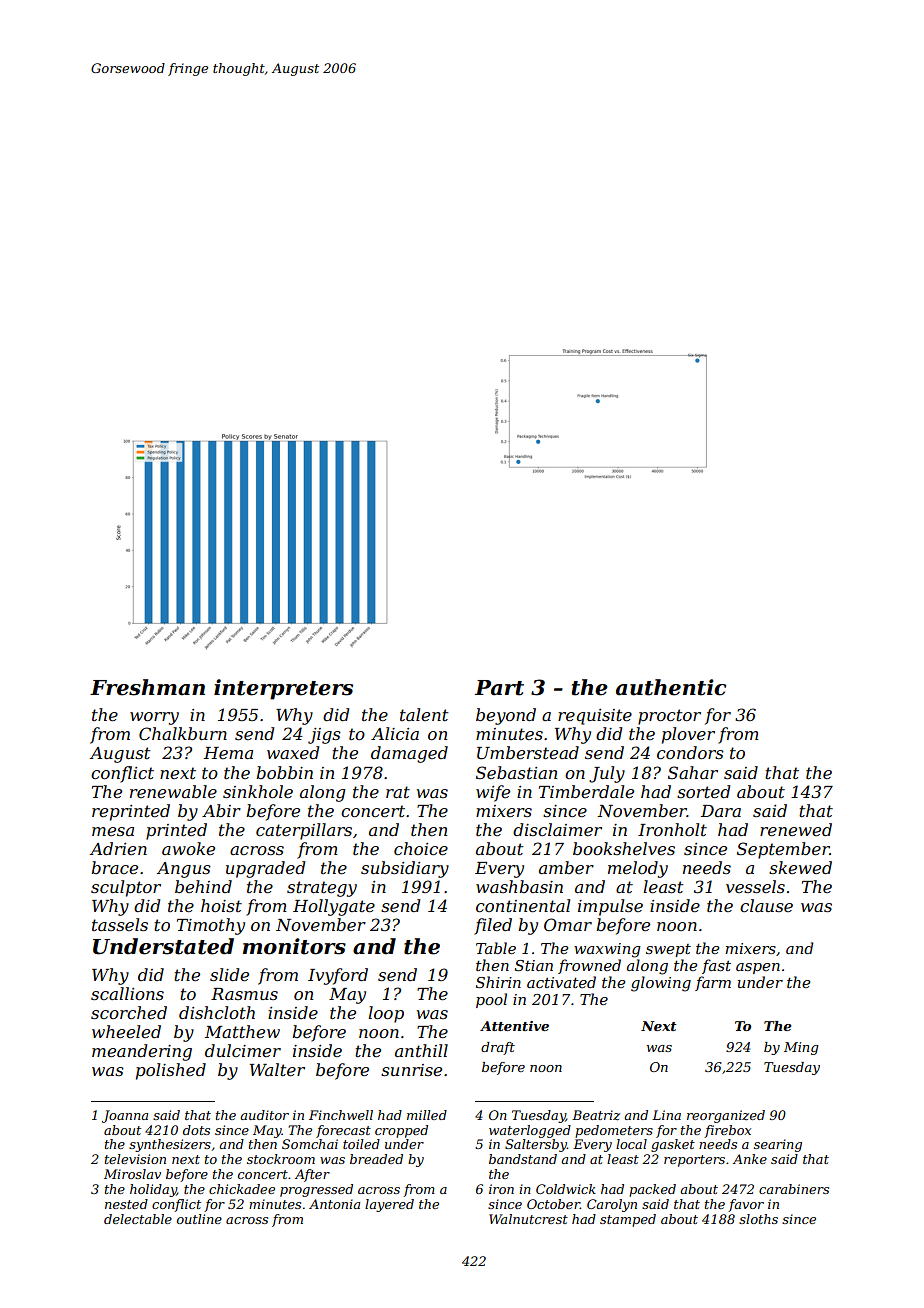  What do you see at coordinates (283, 689) in the image?
I see `interpreters` at bounding box center [283, 689].
